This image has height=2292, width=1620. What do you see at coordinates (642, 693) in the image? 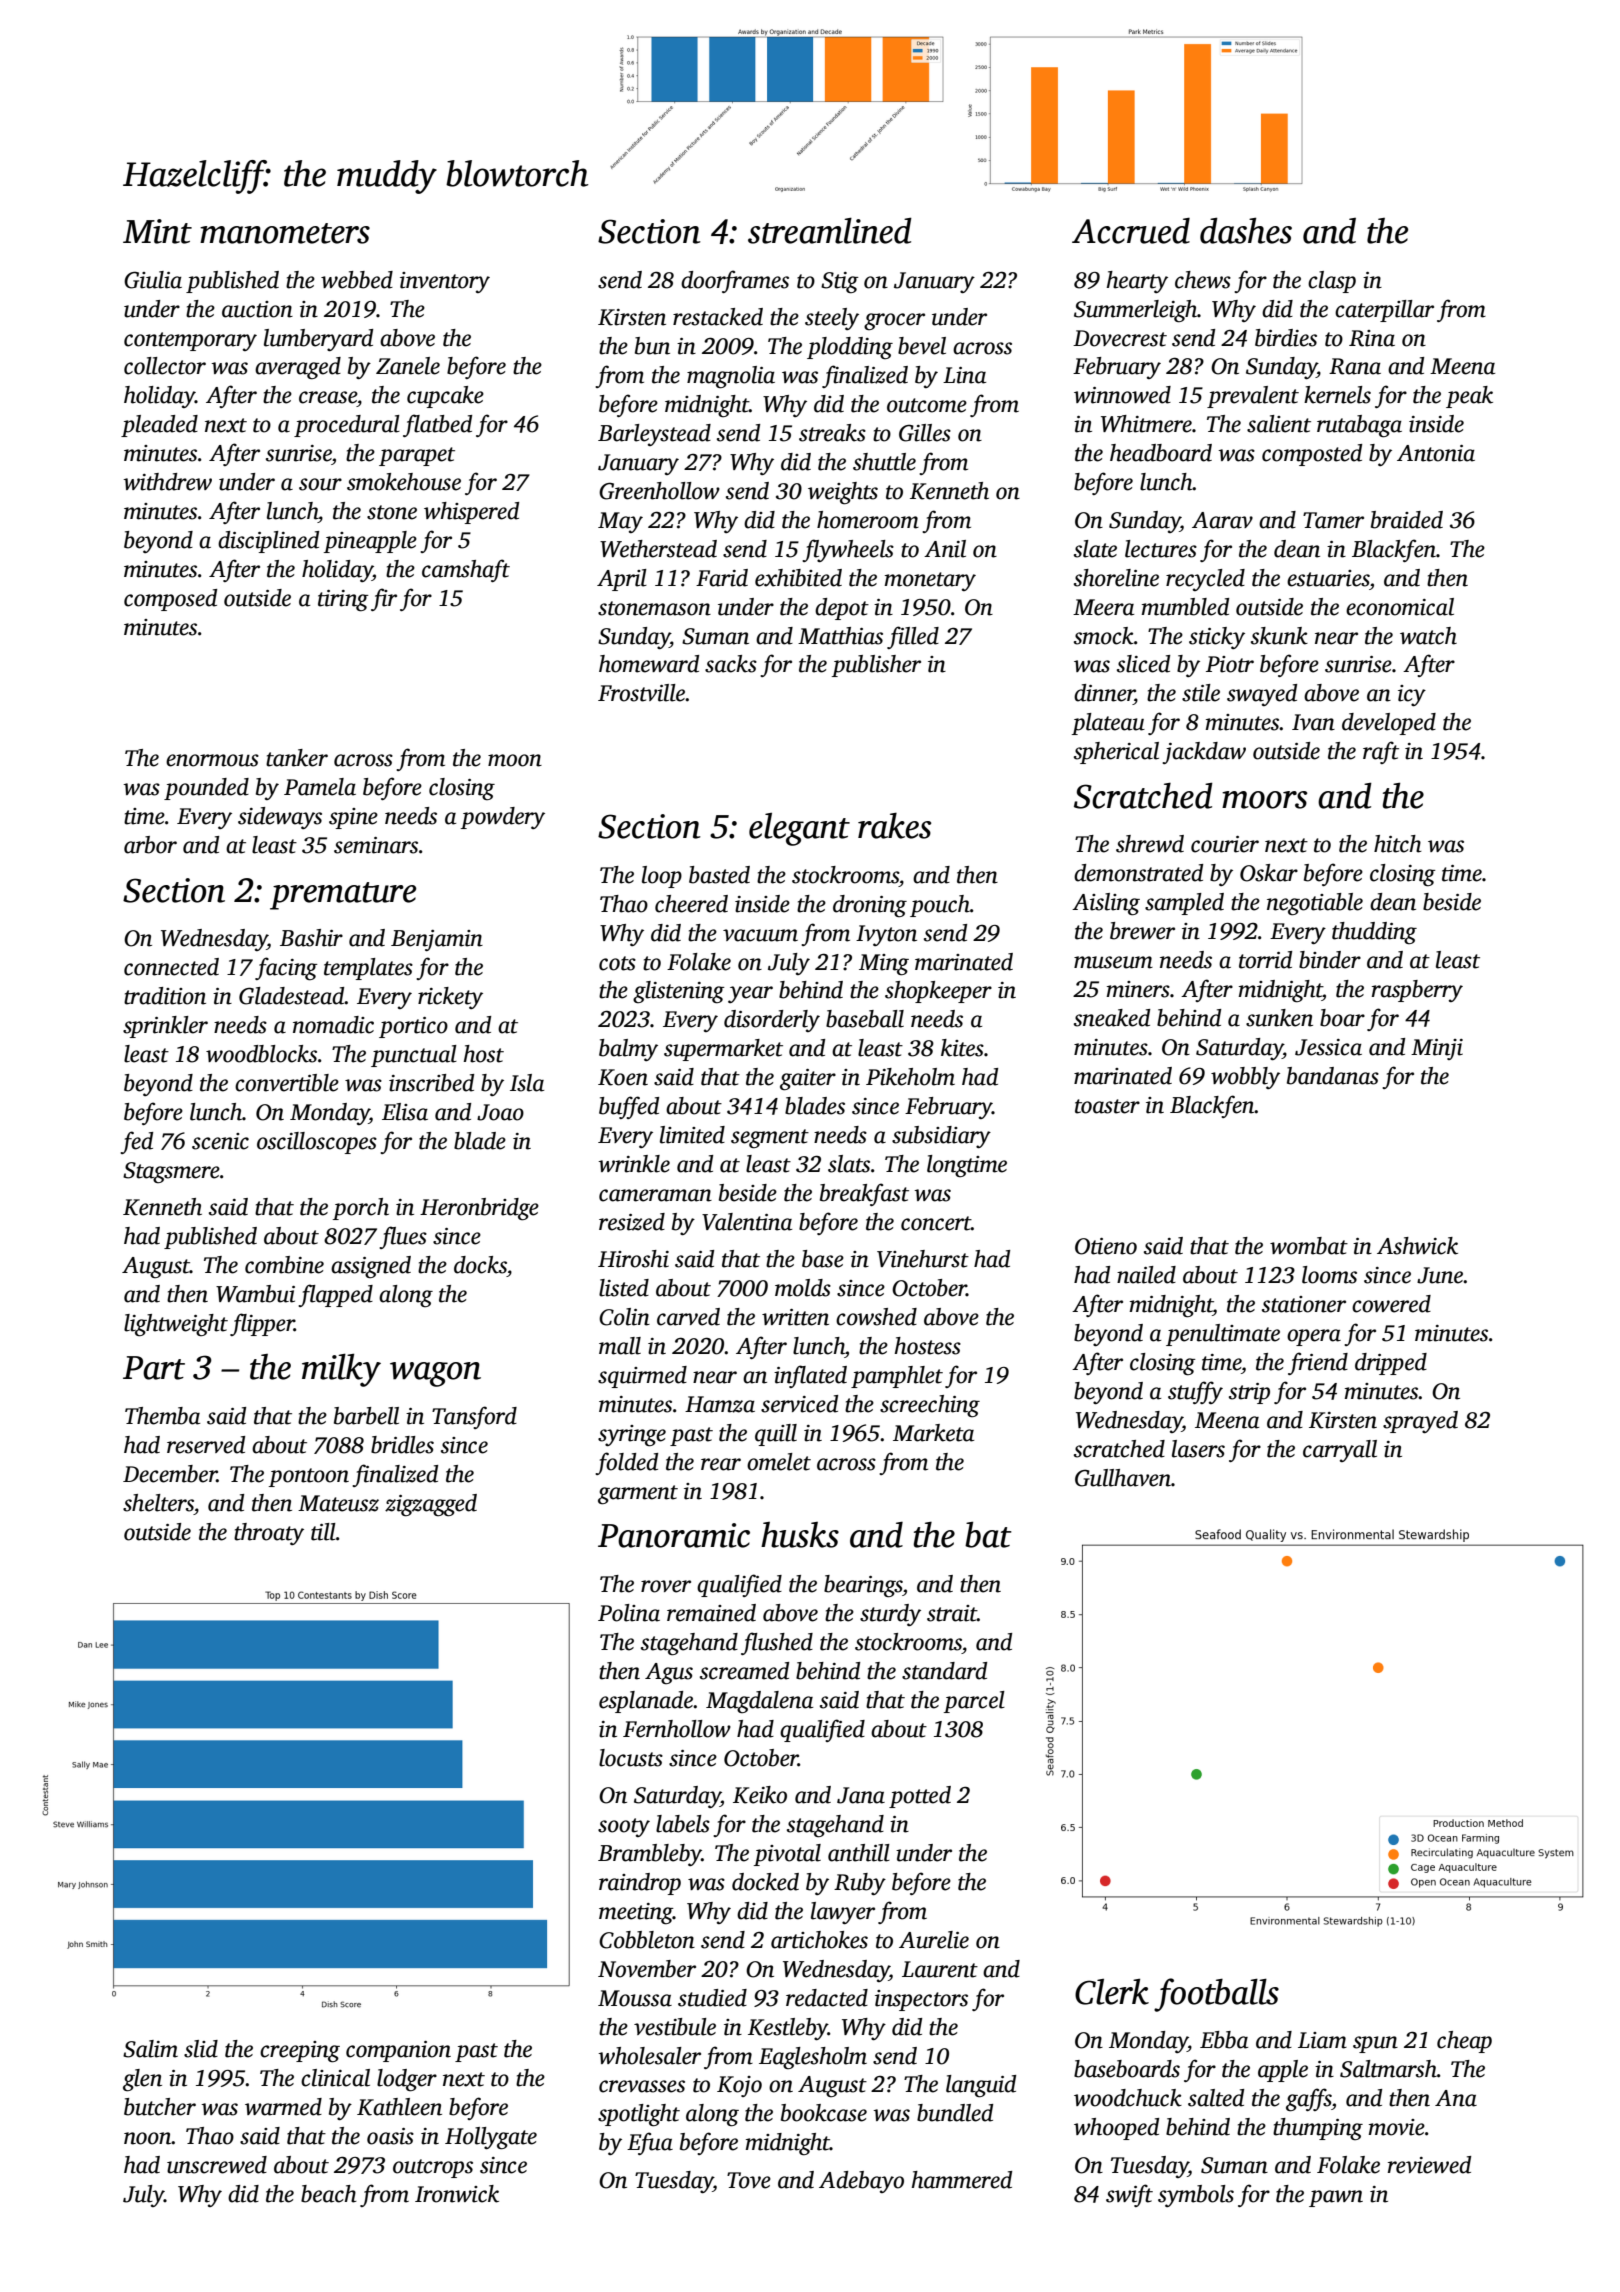
I see `Frostville` at bounding box center [642, 693].
